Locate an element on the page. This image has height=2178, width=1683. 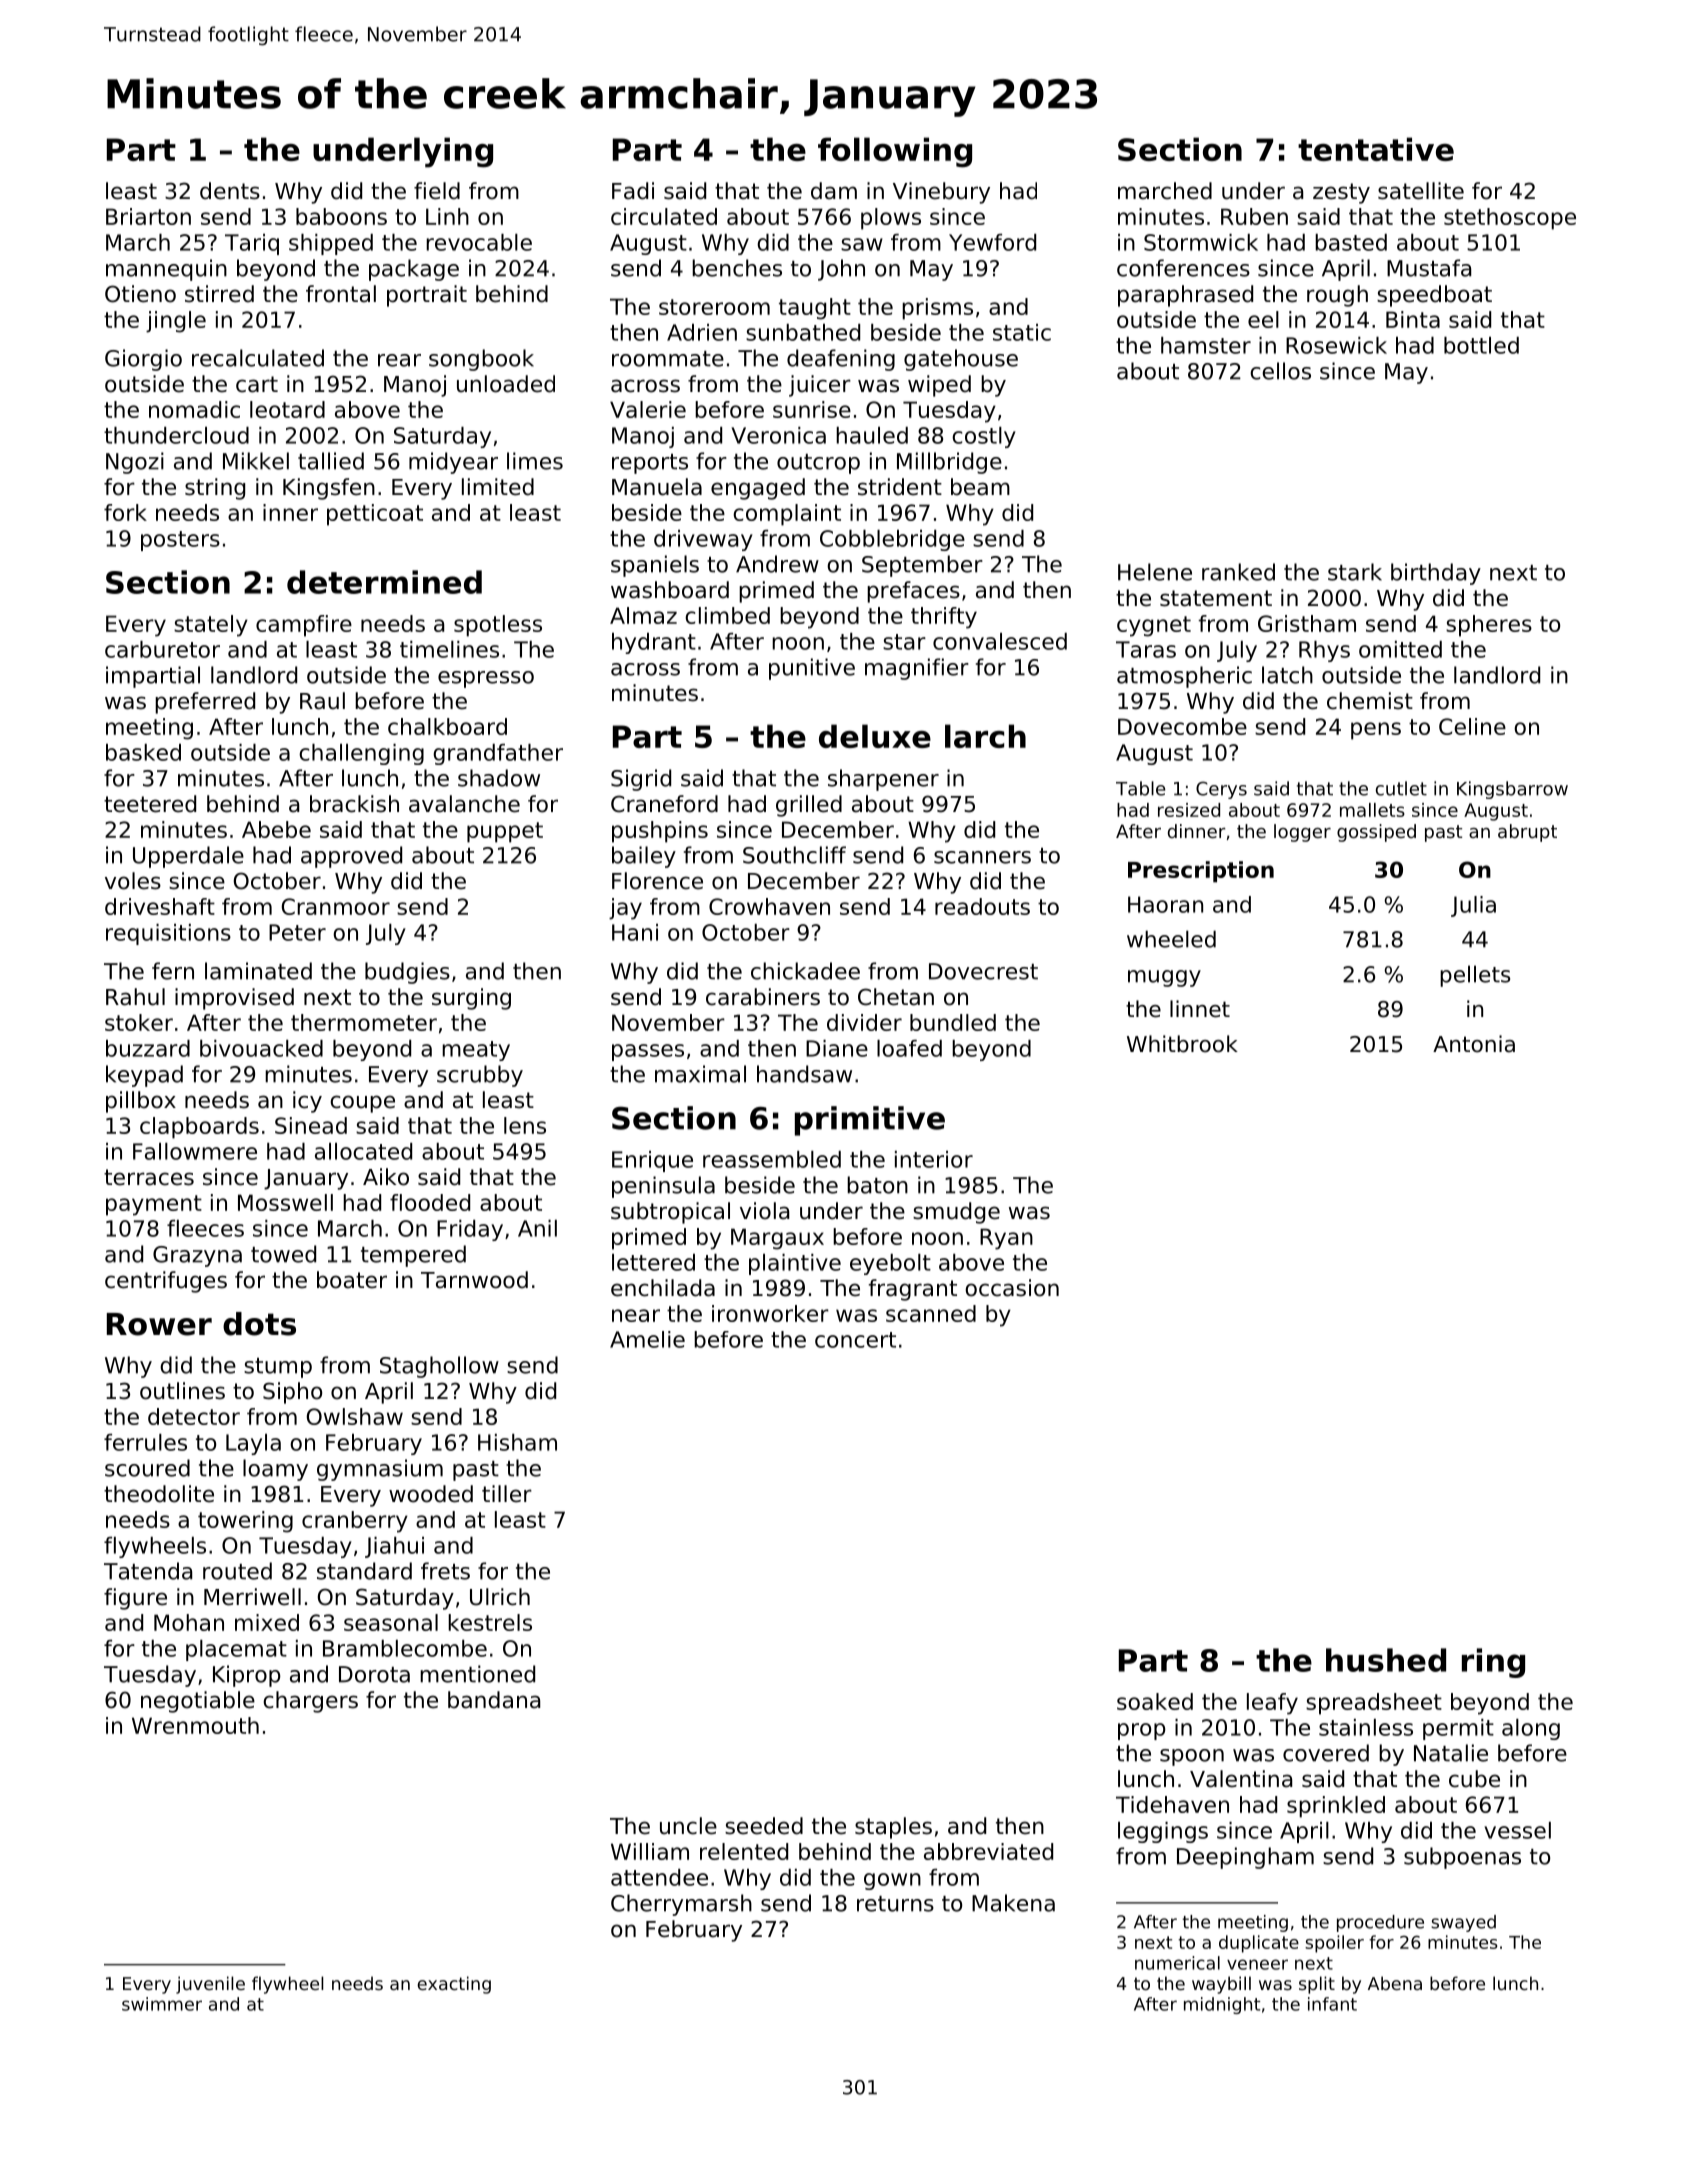
Fadi is located at coordinates (633, 191).
